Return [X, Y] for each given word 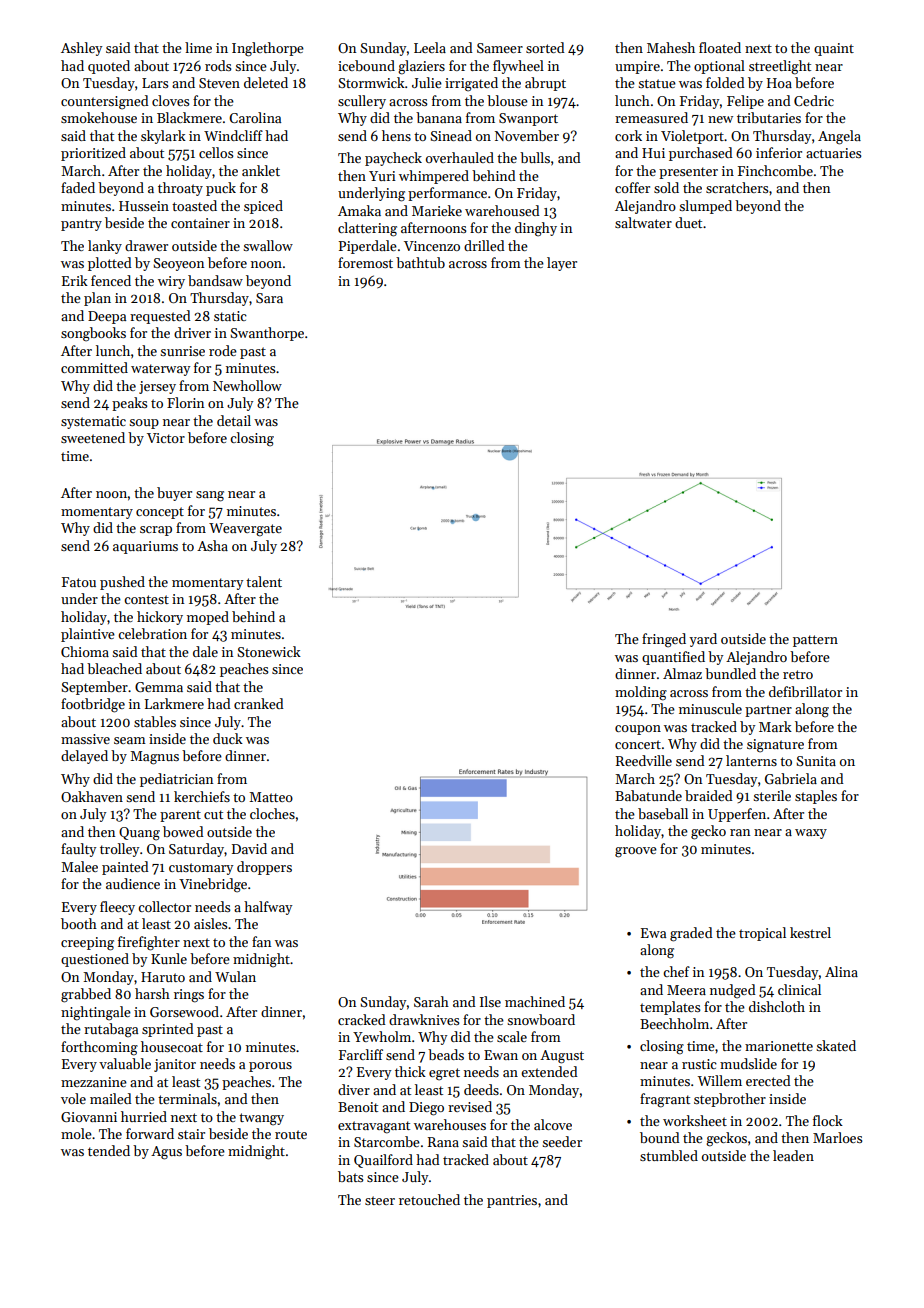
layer [562, 264]
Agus [166, 1153]
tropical [762, 934]
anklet [261, 170]
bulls [535, 157]
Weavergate [245, 530]
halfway [268, 908]
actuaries [833, 153]
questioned [95, 960]
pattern [815, 641]
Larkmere [174, 703]
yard [703, 640]
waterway [160, 370]
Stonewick [269, 651]
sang [210, 496]
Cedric [814, 100]
